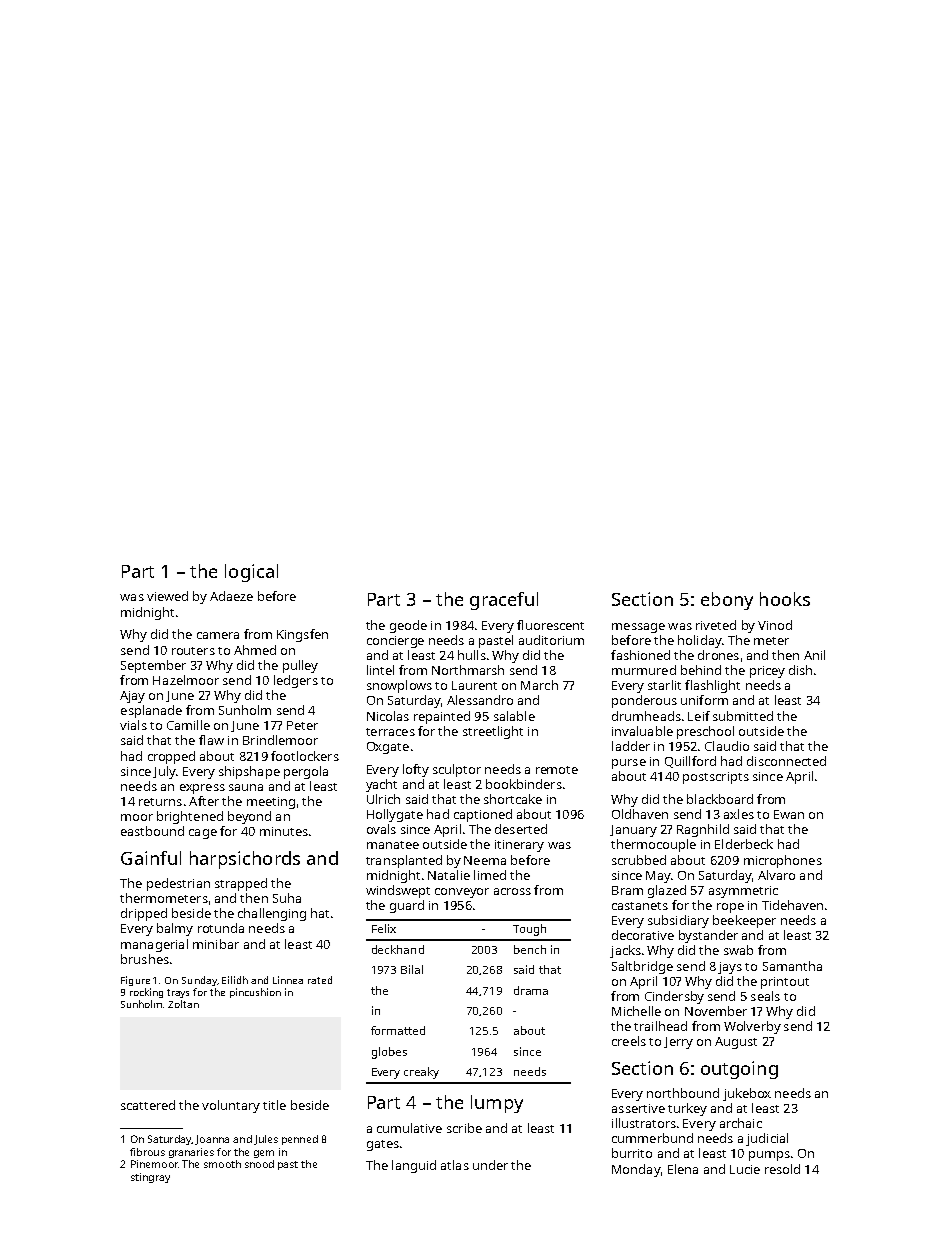 The image size is (952, 1233). What do you see at coordinates (167, 596) in the screenshot?
I see `viewed` at bounding box center [167, 596].
